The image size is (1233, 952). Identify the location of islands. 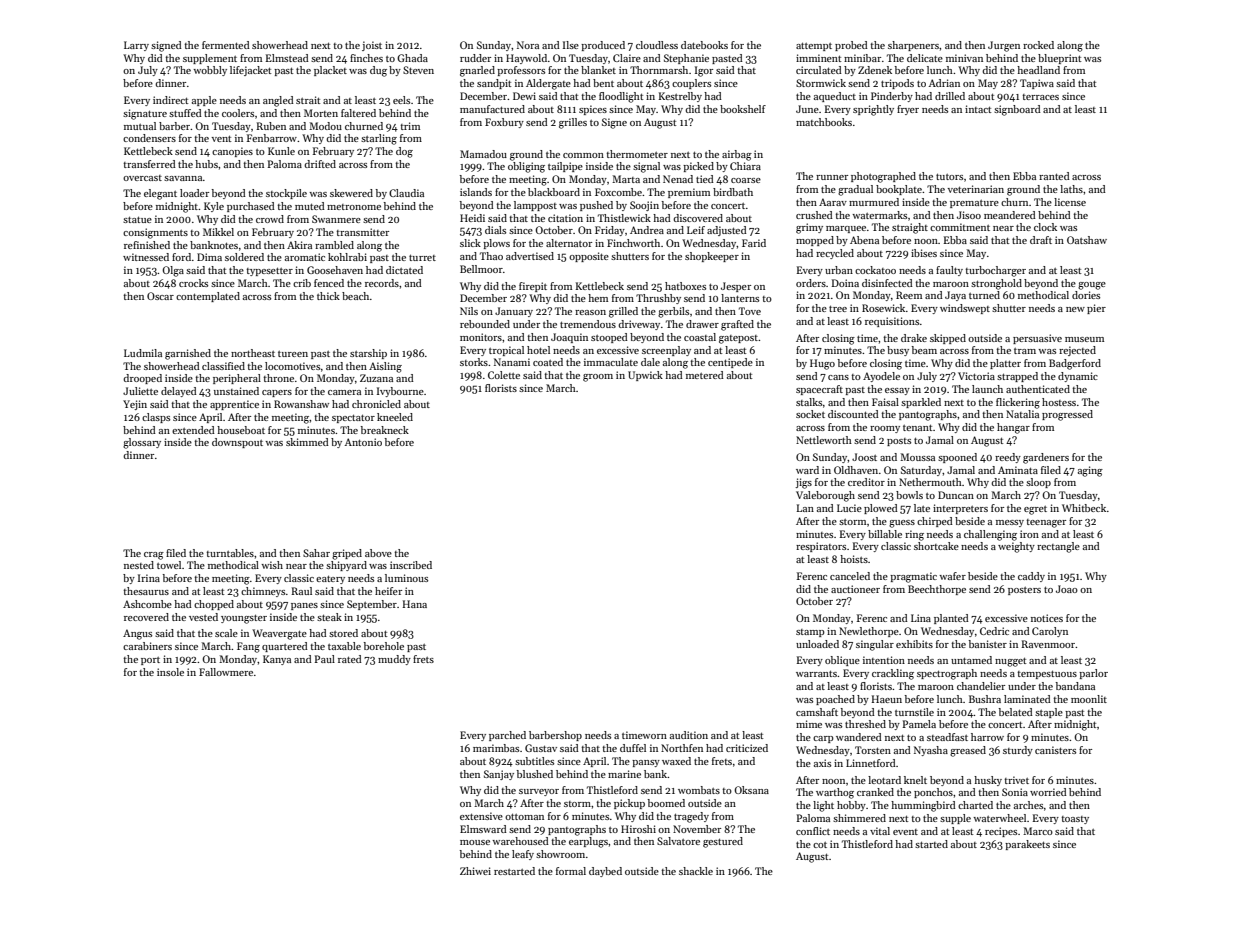
(476, 192).
